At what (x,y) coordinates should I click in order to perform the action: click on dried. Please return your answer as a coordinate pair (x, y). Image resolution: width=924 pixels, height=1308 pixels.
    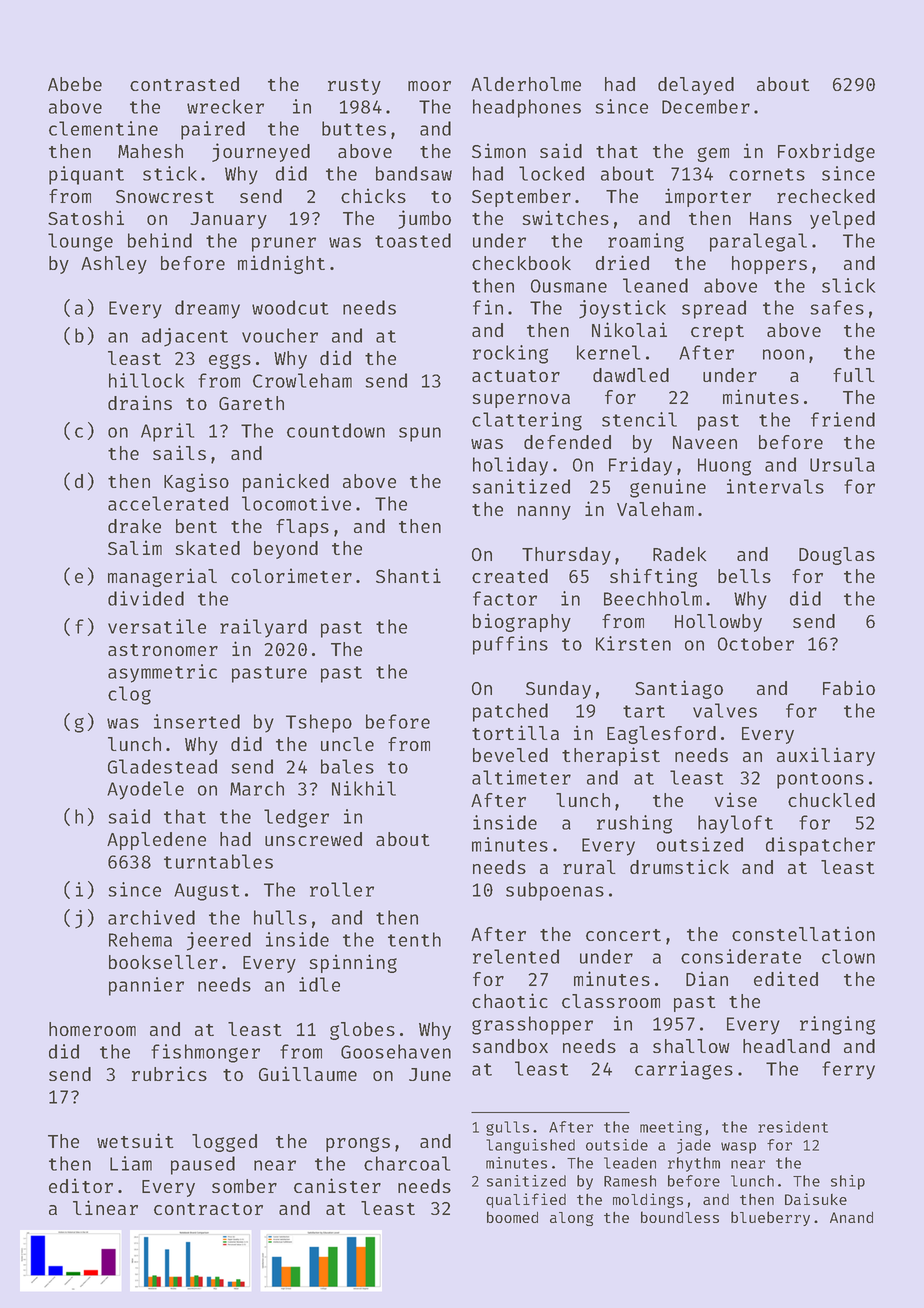
    Looking at the image, I should click on (622, 262).
